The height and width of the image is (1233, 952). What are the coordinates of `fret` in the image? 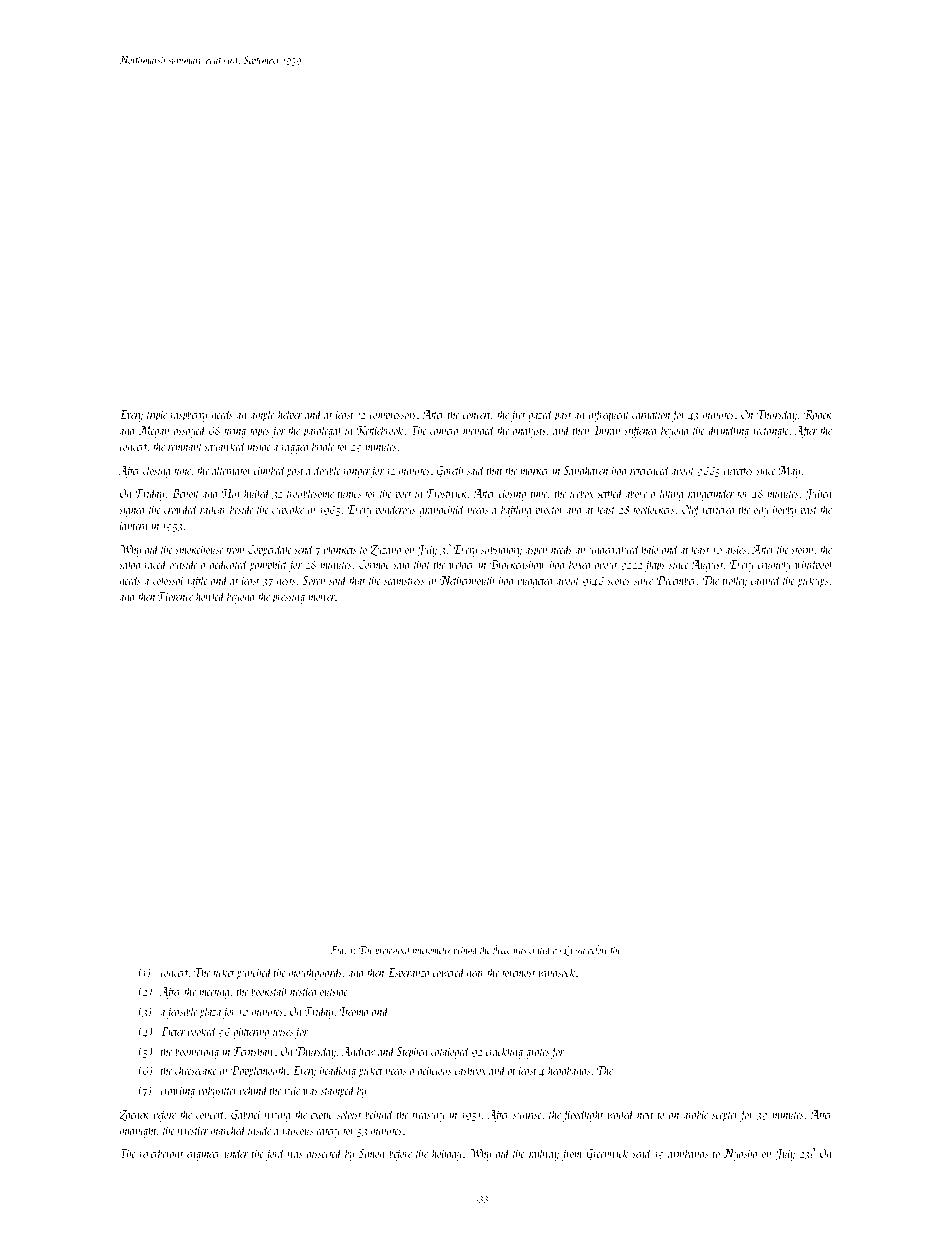 It's located at (517, 415).
